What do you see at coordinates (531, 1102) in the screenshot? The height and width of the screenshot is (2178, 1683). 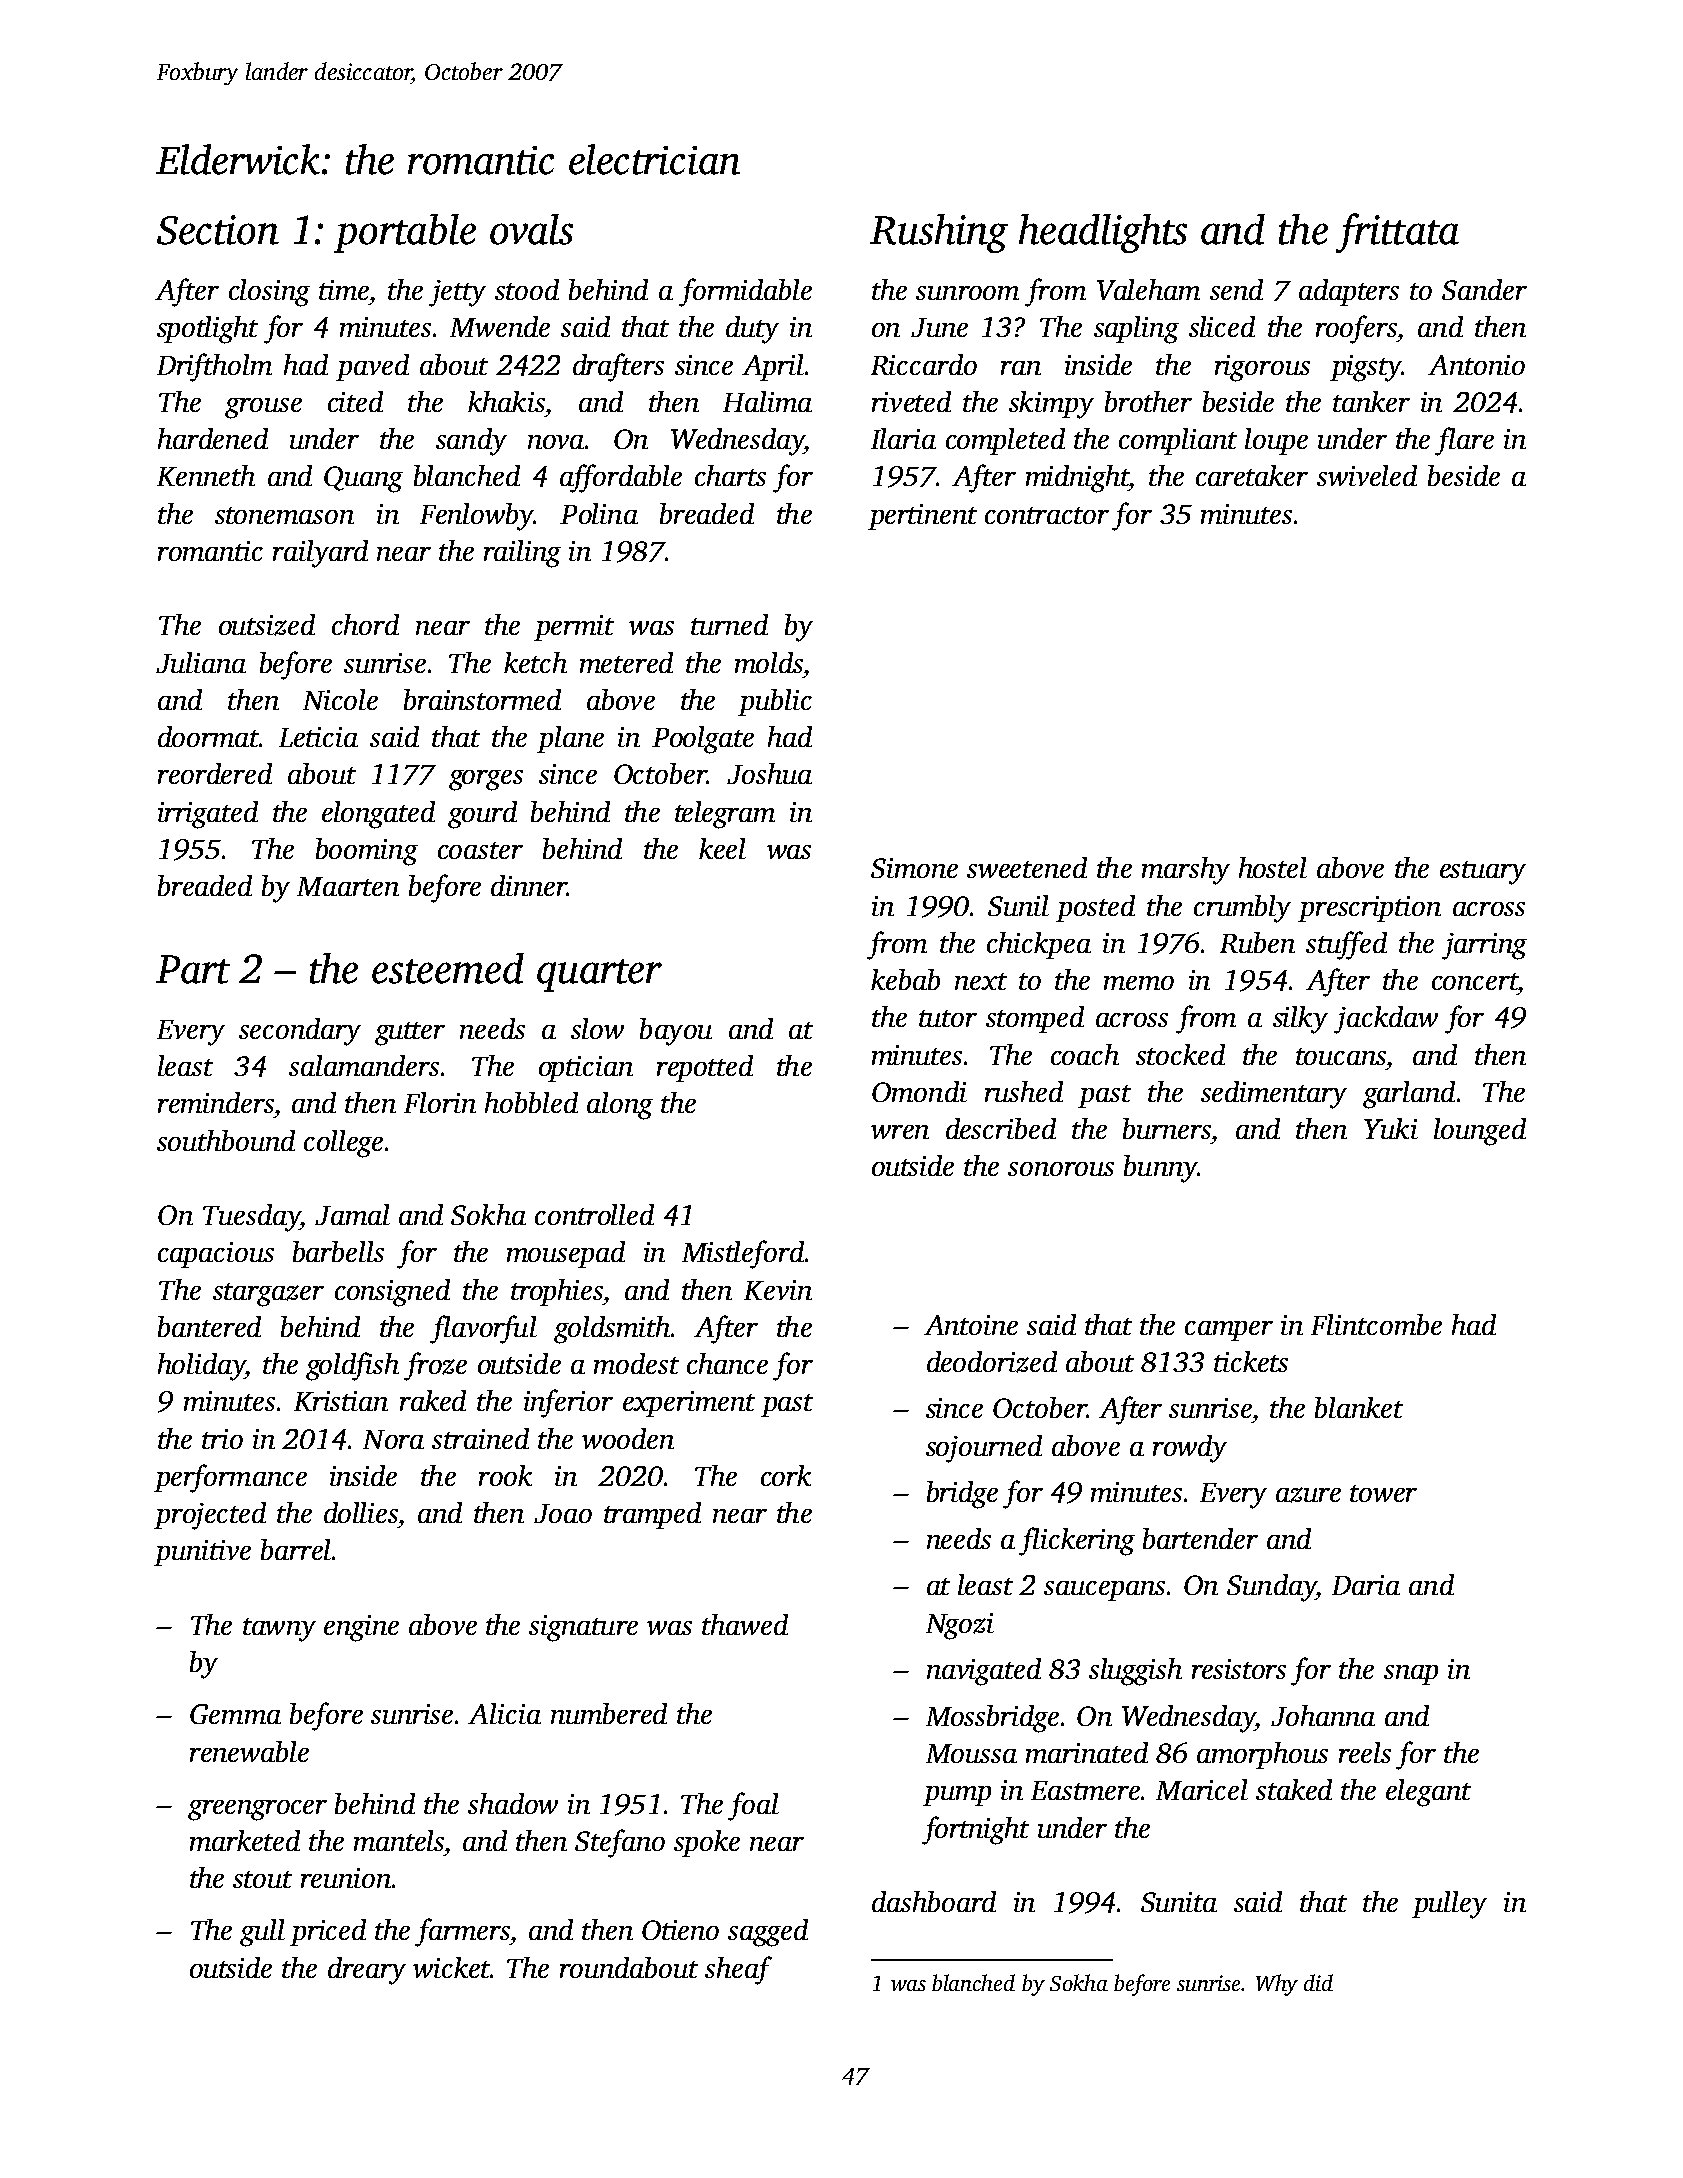 I see `hobbled` at bounding box center [531, 1102].
